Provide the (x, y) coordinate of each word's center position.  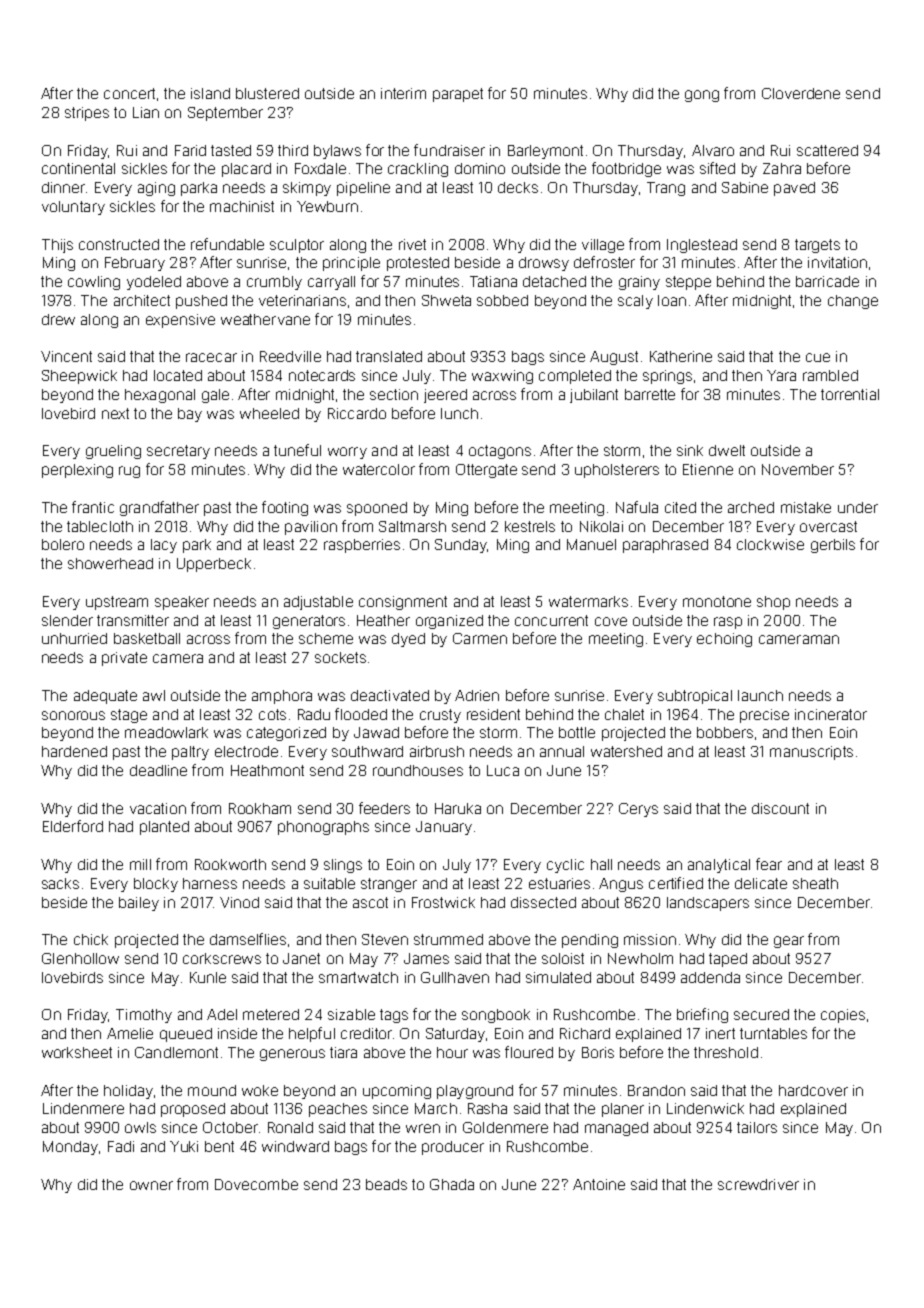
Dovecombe (256, 1184)
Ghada (452, 1184)
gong (702, 96)
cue (818, 357)
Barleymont (545, 152)
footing (285, 508)
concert (129, 93)
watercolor (379, 469)
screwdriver (758, 1184)
